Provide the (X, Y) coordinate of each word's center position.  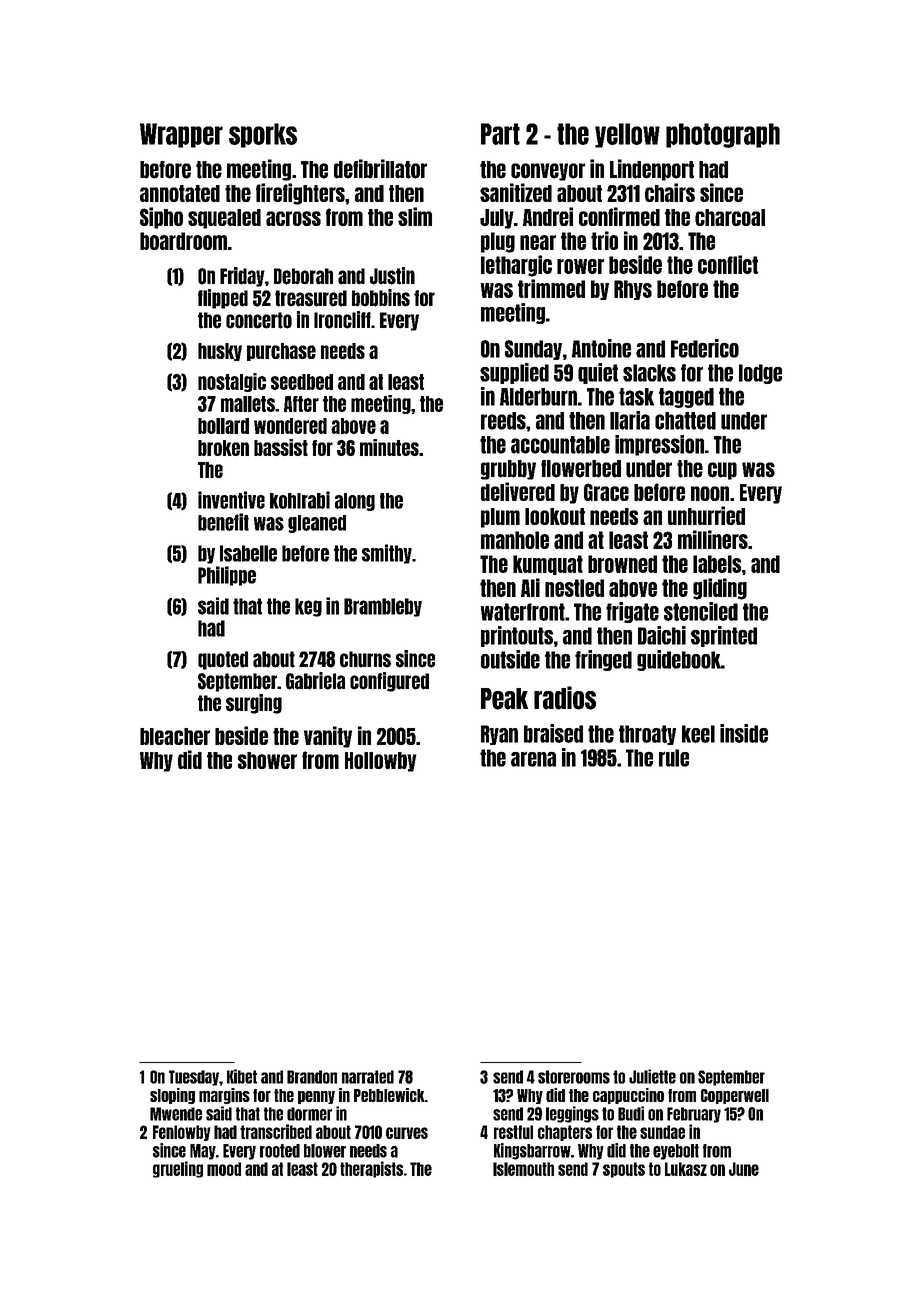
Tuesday (194, 1078)
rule (674, 758)
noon (710, 493)
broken (223, 448)
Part (500, 134)
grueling (178, 1169)
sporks (263, 135)
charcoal (730, 217)
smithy (387, 554)
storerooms (574, 1077)
